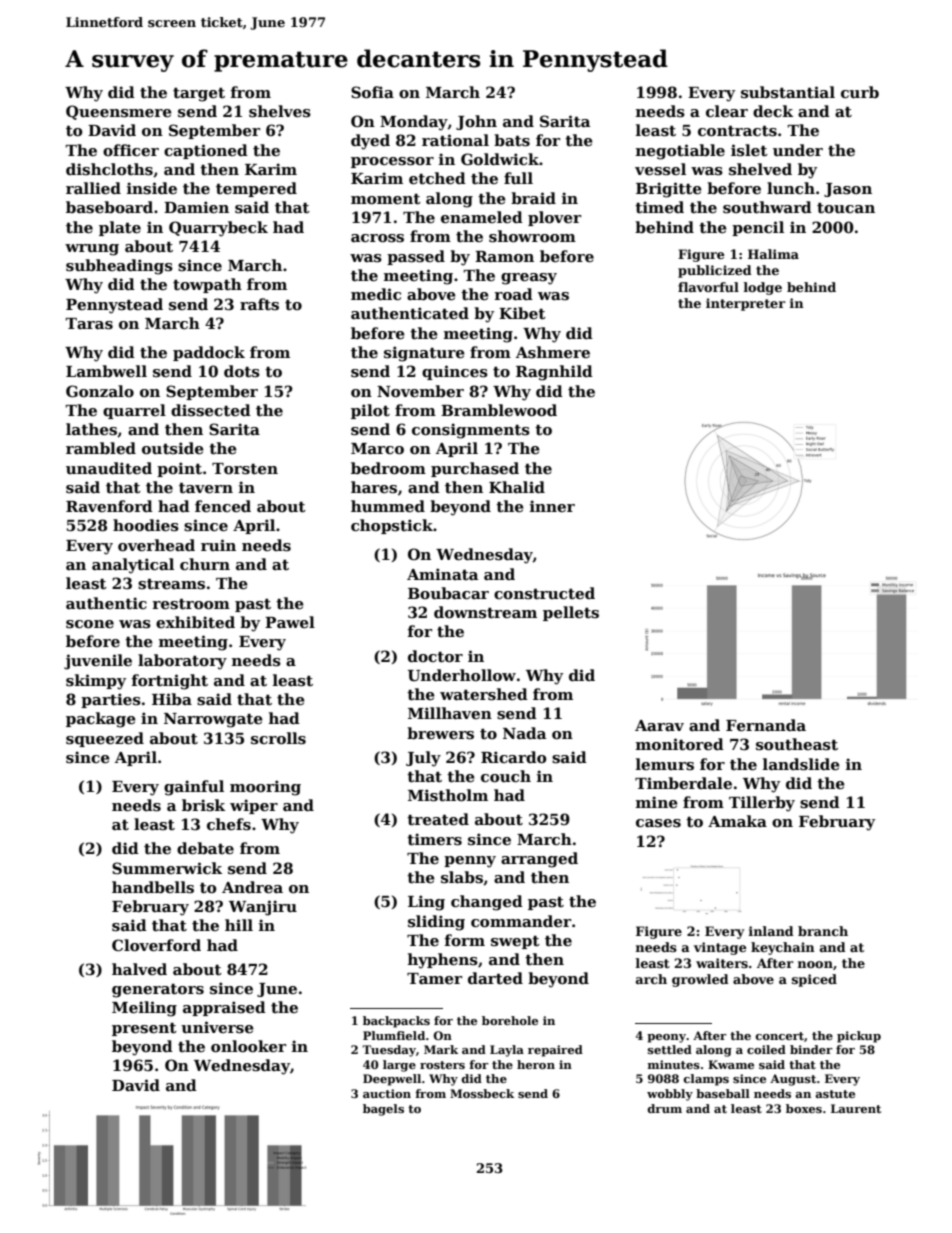 This document has width=952, height=1233. I want to click on Plumfield, so click(394, 1035).
